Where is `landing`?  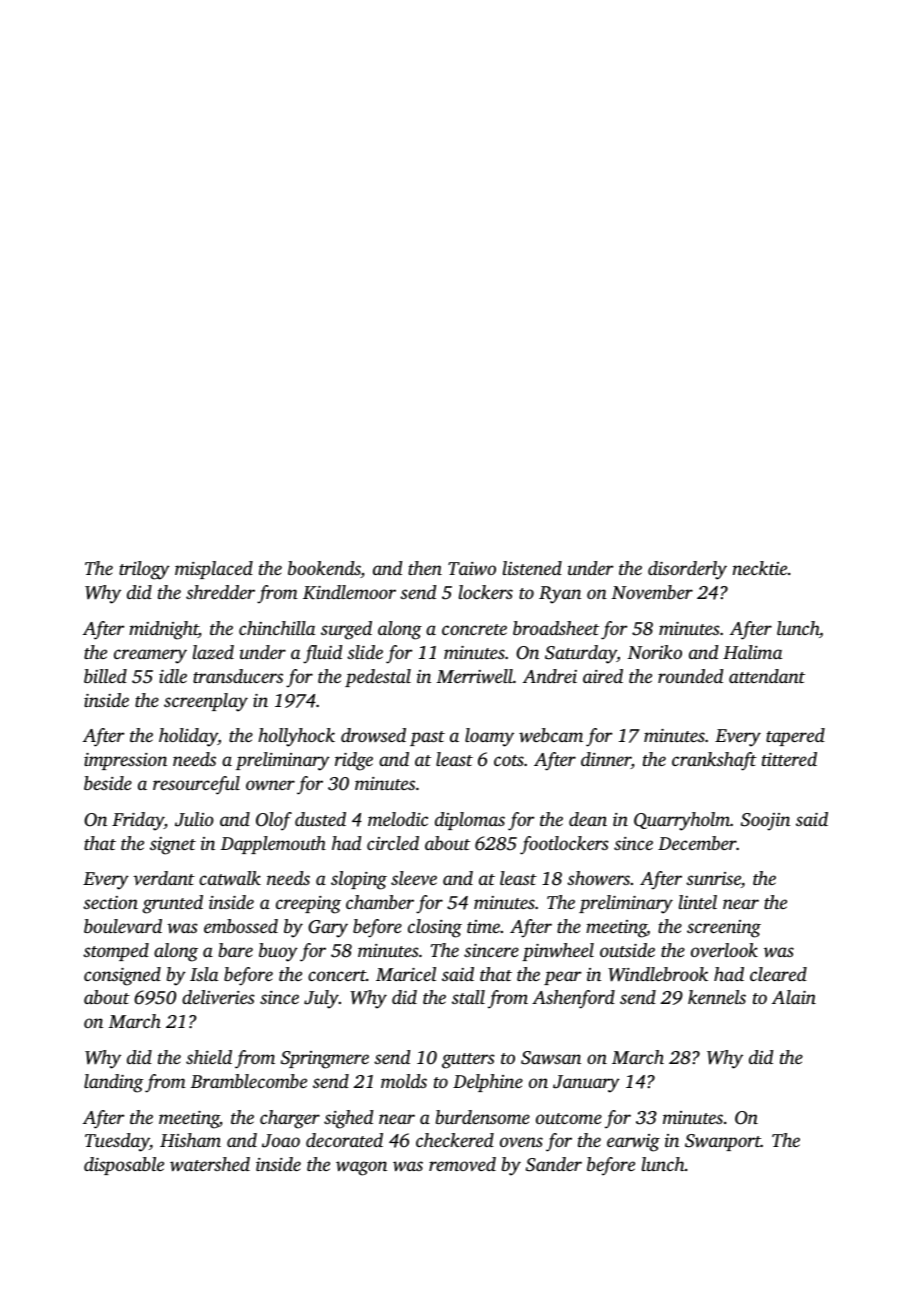 landing is located at coordinates (113, 1083).
